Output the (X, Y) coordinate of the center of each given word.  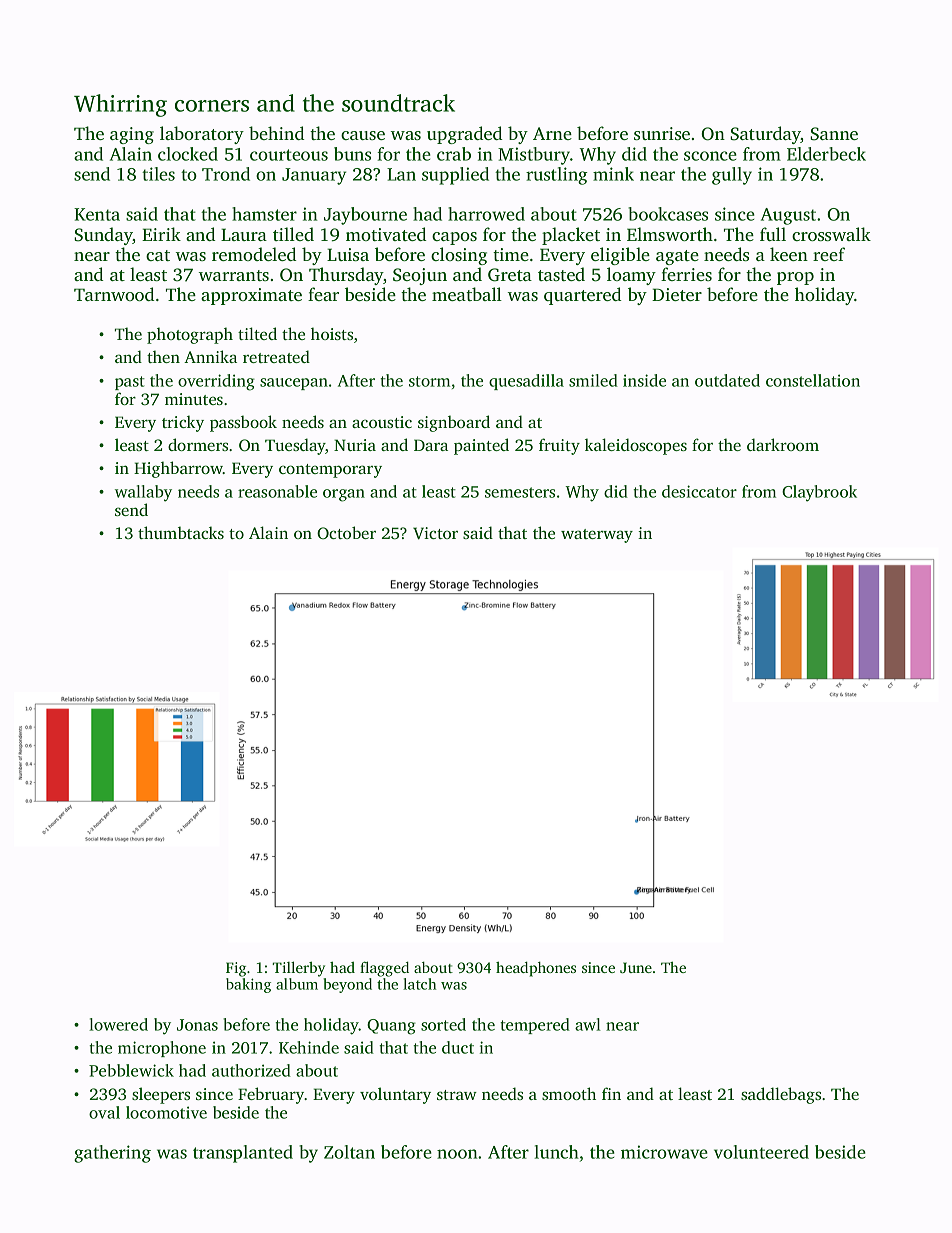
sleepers (161, 1095)
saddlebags (781, 1095)
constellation (813, 380)
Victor (435, 533)
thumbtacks (181, 532)
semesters (520, 492)
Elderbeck (826, 154)
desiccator (699, 491)
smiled (593, 380)
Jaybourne (365, 216)
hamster (264, 214)
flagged (384, 969)
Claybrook (819, 493)
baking (248, 985)
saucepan (294, 384)
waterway (597, 536)
